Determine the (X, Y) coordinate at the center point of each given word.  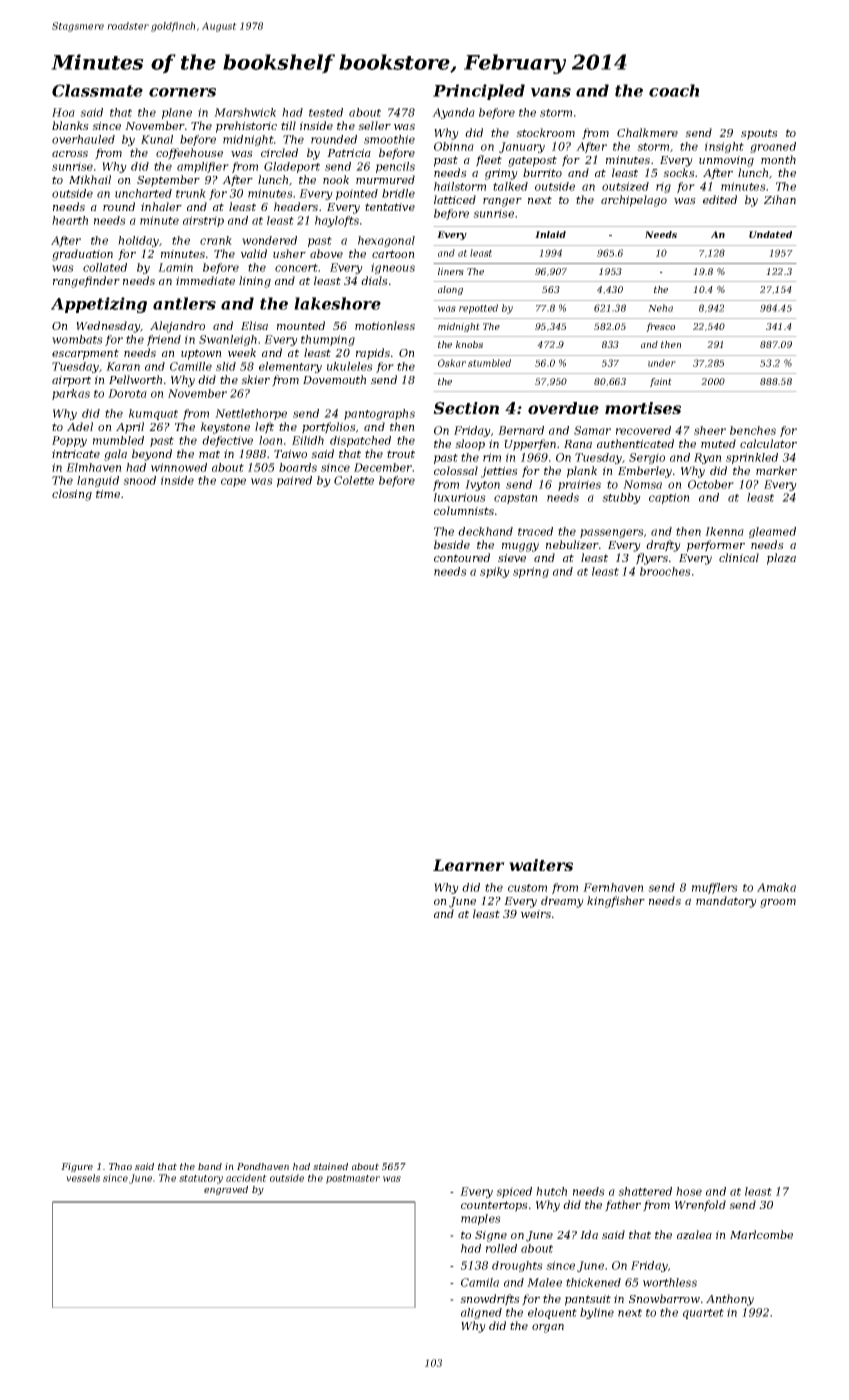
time (108, 494)
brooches (665, 571)
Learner (469, 865)
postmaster (353, 1179)
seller (374, 125)
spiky (495, 572)
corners (182, 92)
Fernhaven (613, 887)
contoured (462, 557)
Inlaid (550, 234)
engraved (226, 1190)
